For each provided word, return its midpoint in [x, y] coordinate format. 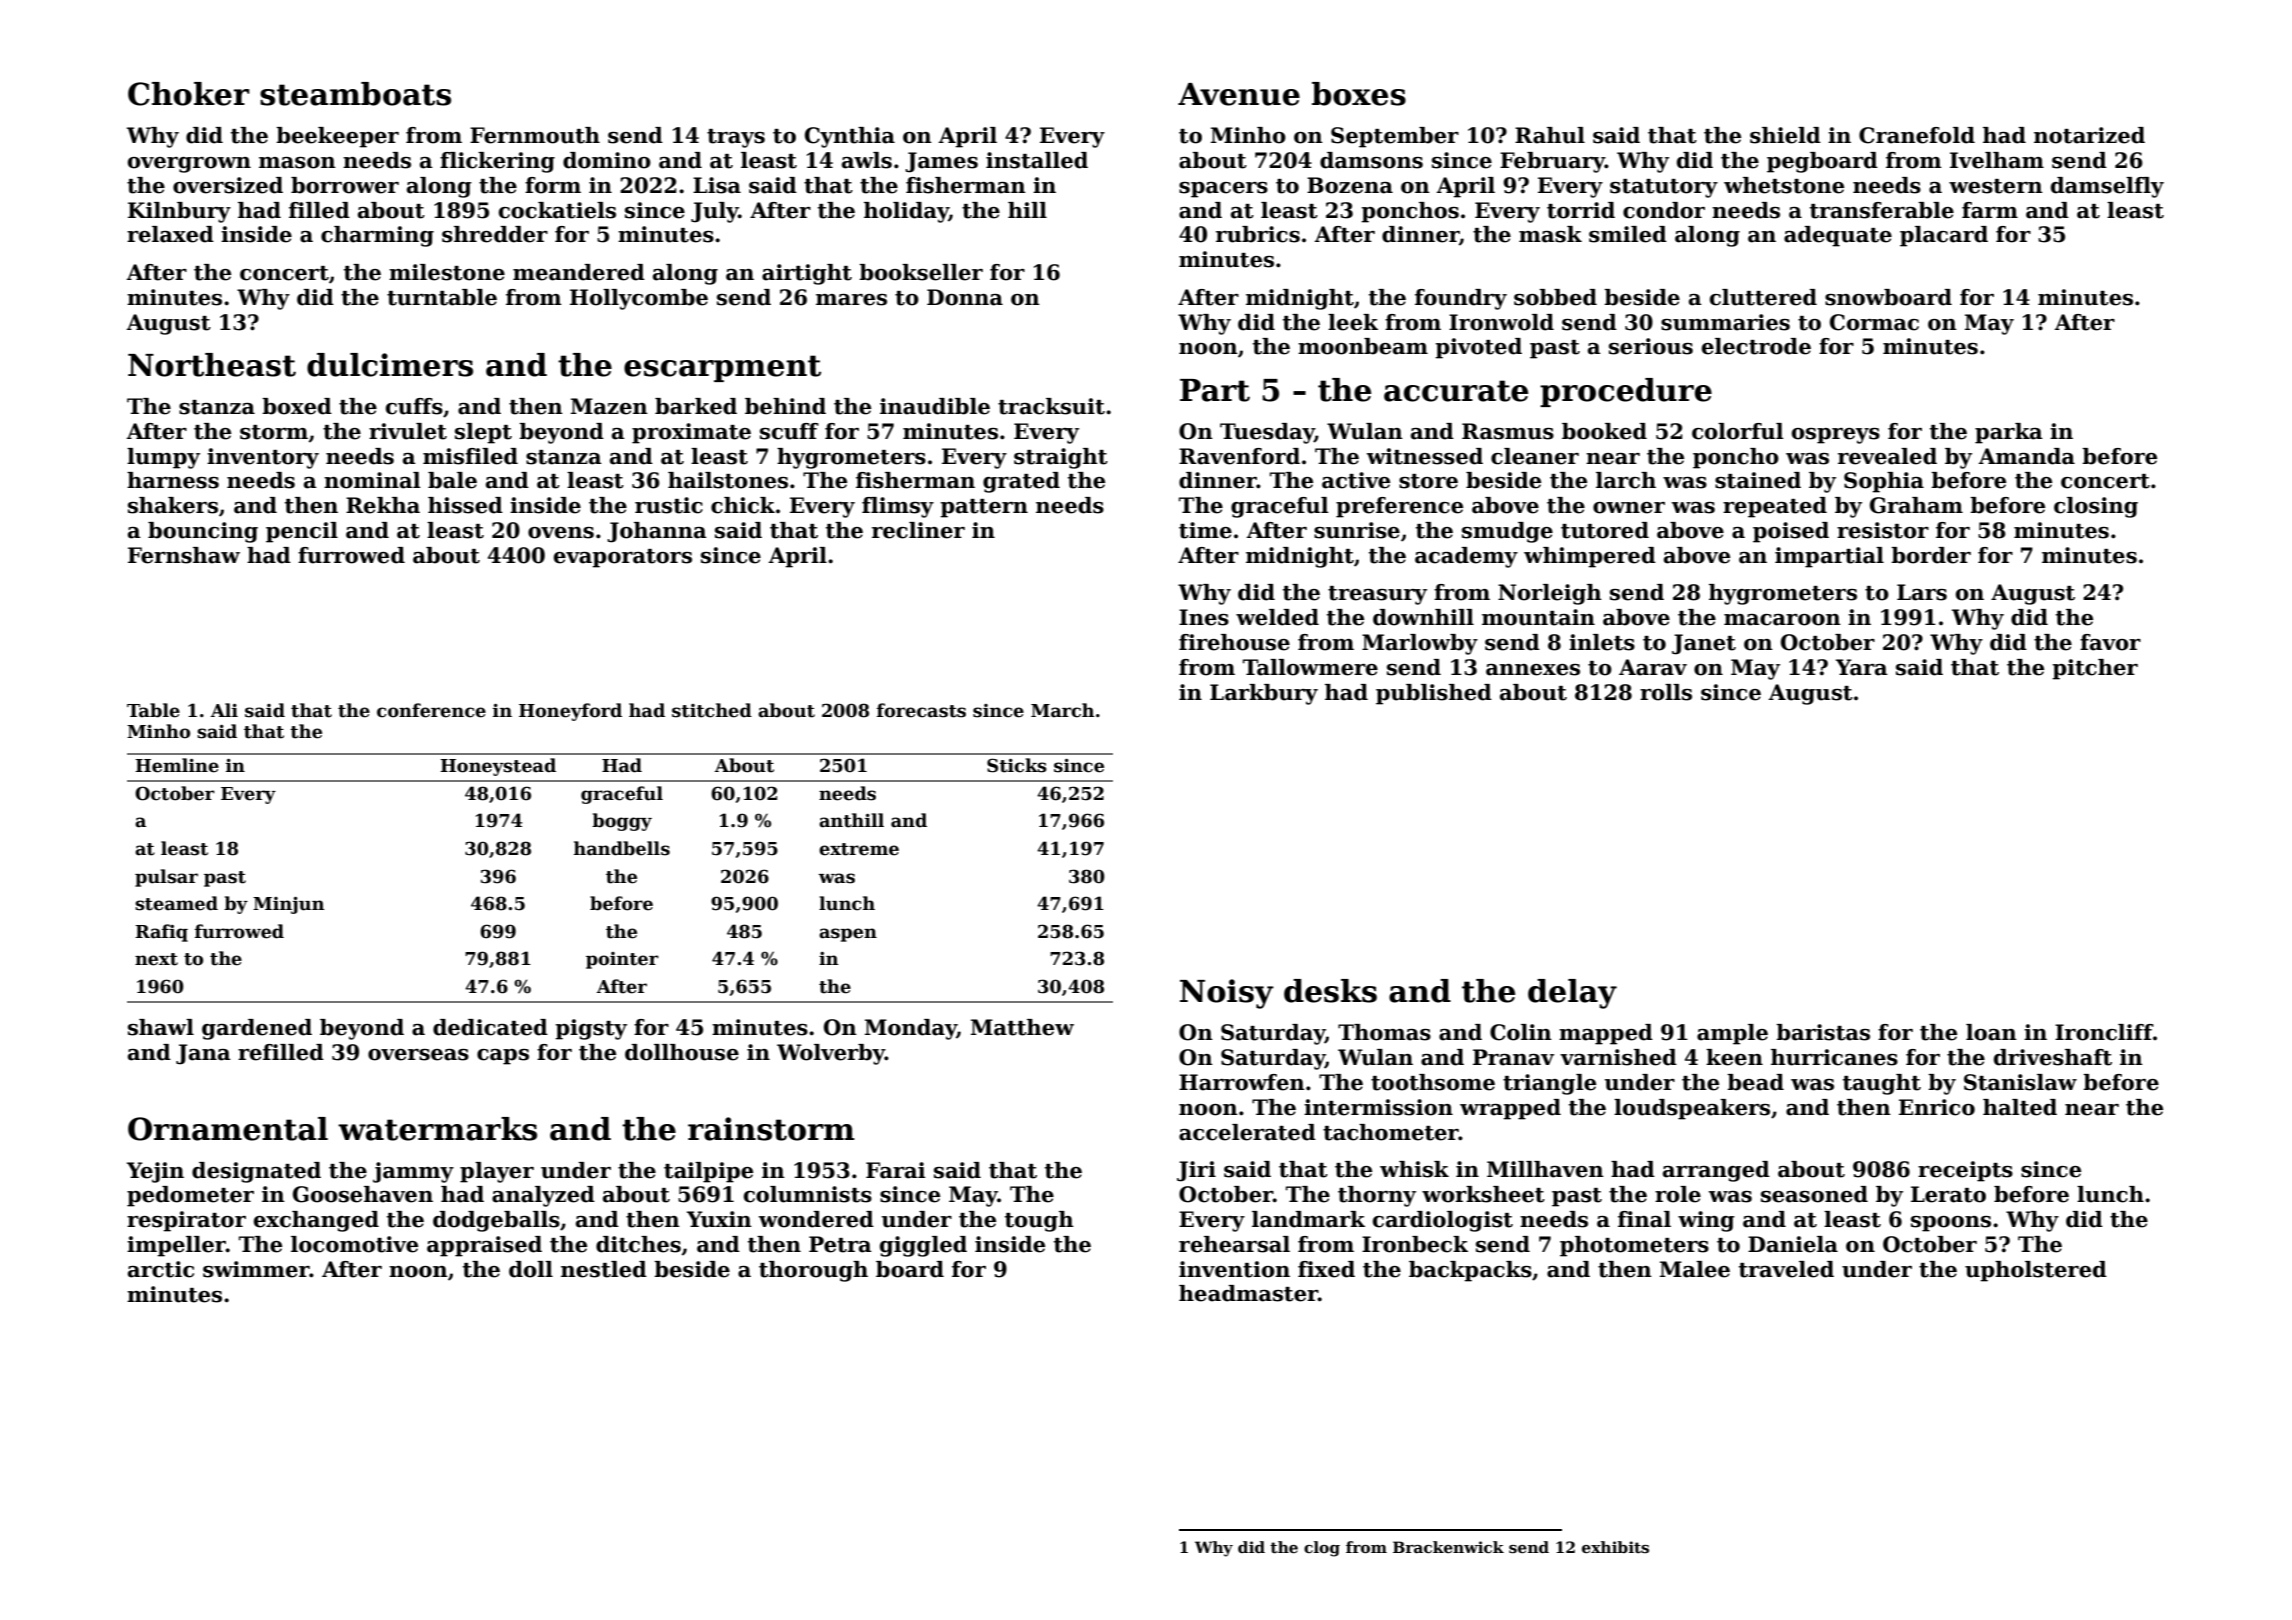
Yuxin [719, 1219]
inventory [263, 458]
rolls [1666, 692]
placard [1944, 236]
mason [297, 163]
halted [2020, 1107]
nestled [604, 1269]
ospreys [1836, 436]
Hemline [177, 765]
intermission [1378, 1107]
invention [1234, 1269]
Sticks [1017, 765]
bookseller [921, 272]
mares [851, 300]
